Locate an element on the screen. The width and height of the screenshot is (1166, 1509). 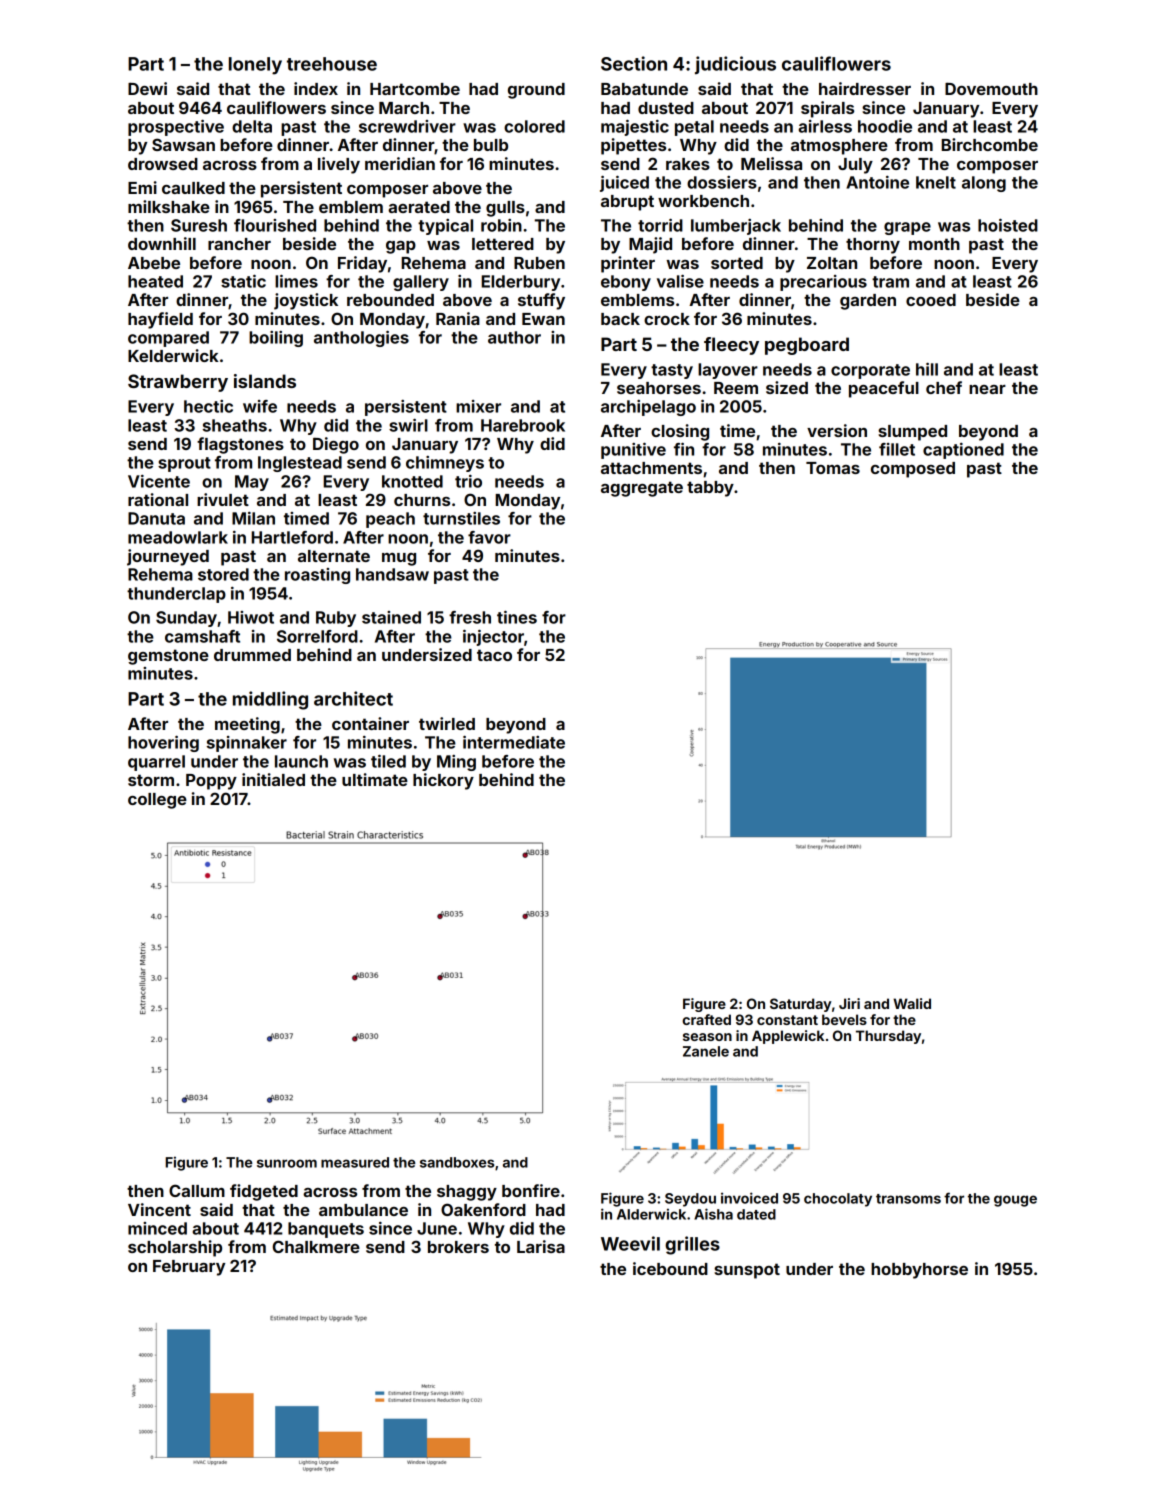
month is located at coordinates (934, 244).
